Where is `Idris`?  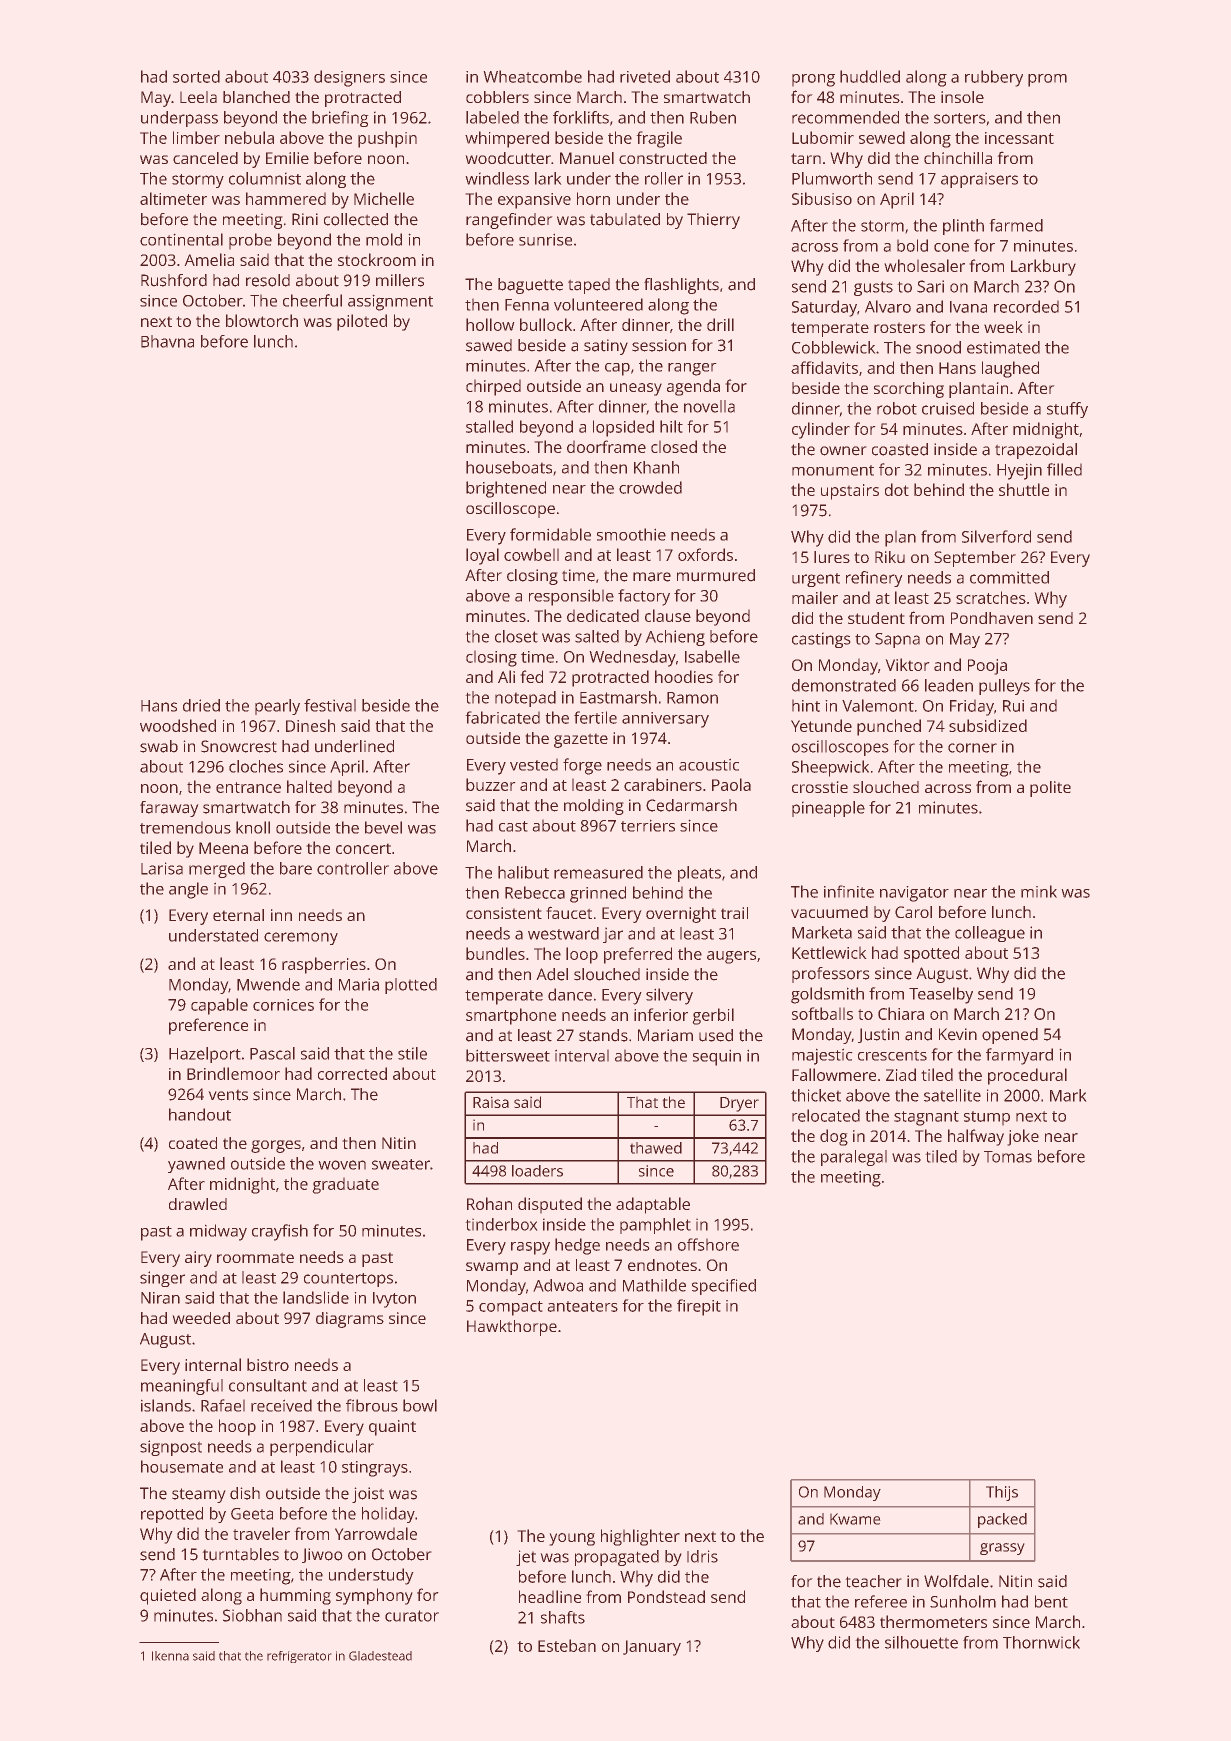
Idris is located at coordinates (702, 1556).
